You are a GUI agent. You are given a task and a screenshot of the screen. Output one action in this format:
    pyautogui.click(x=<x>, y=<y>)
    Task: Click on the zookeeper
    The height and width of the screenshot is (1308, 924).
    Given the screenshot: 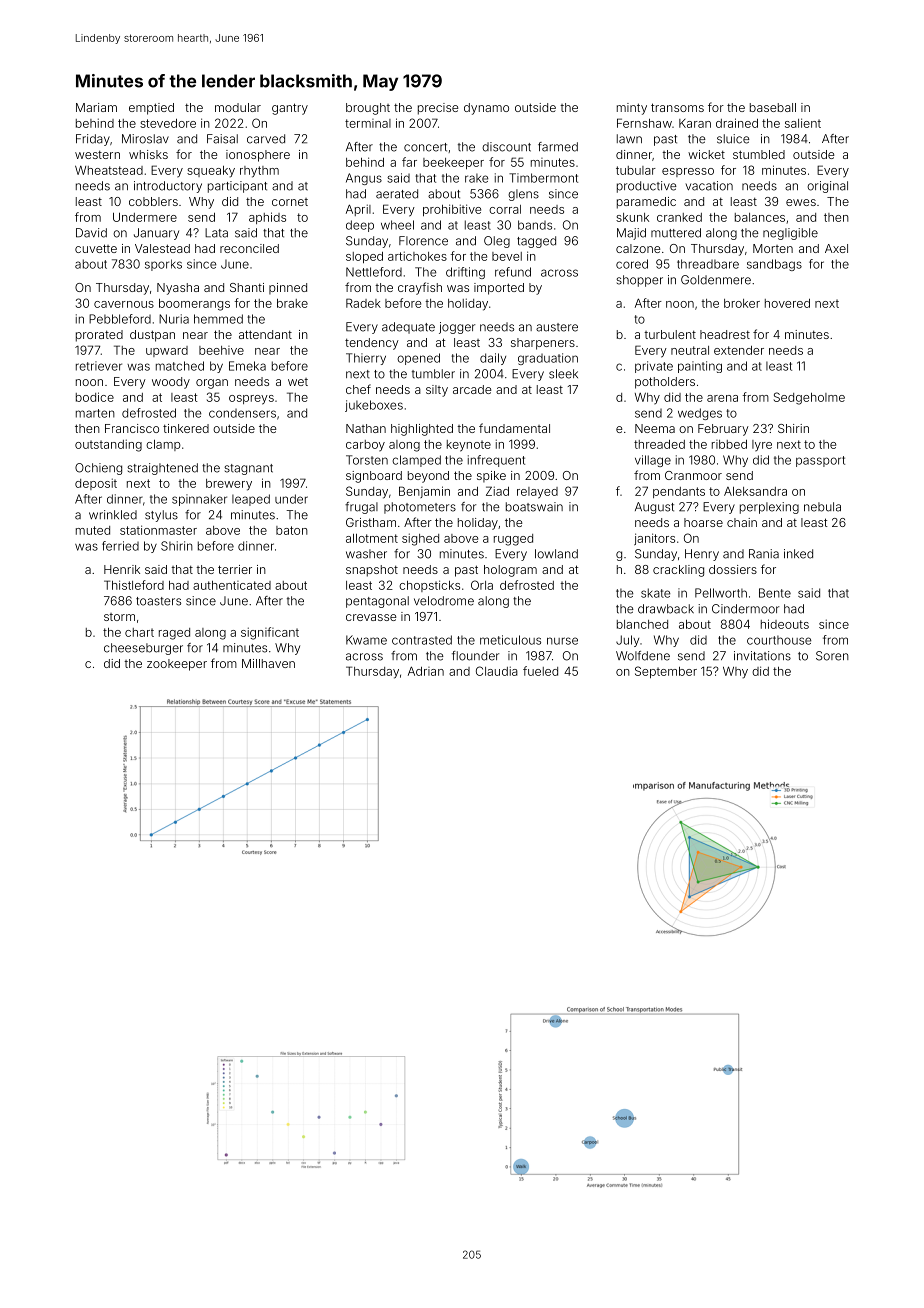 What is the action you would take?
    pyautogui.click(x=177, y=665)
